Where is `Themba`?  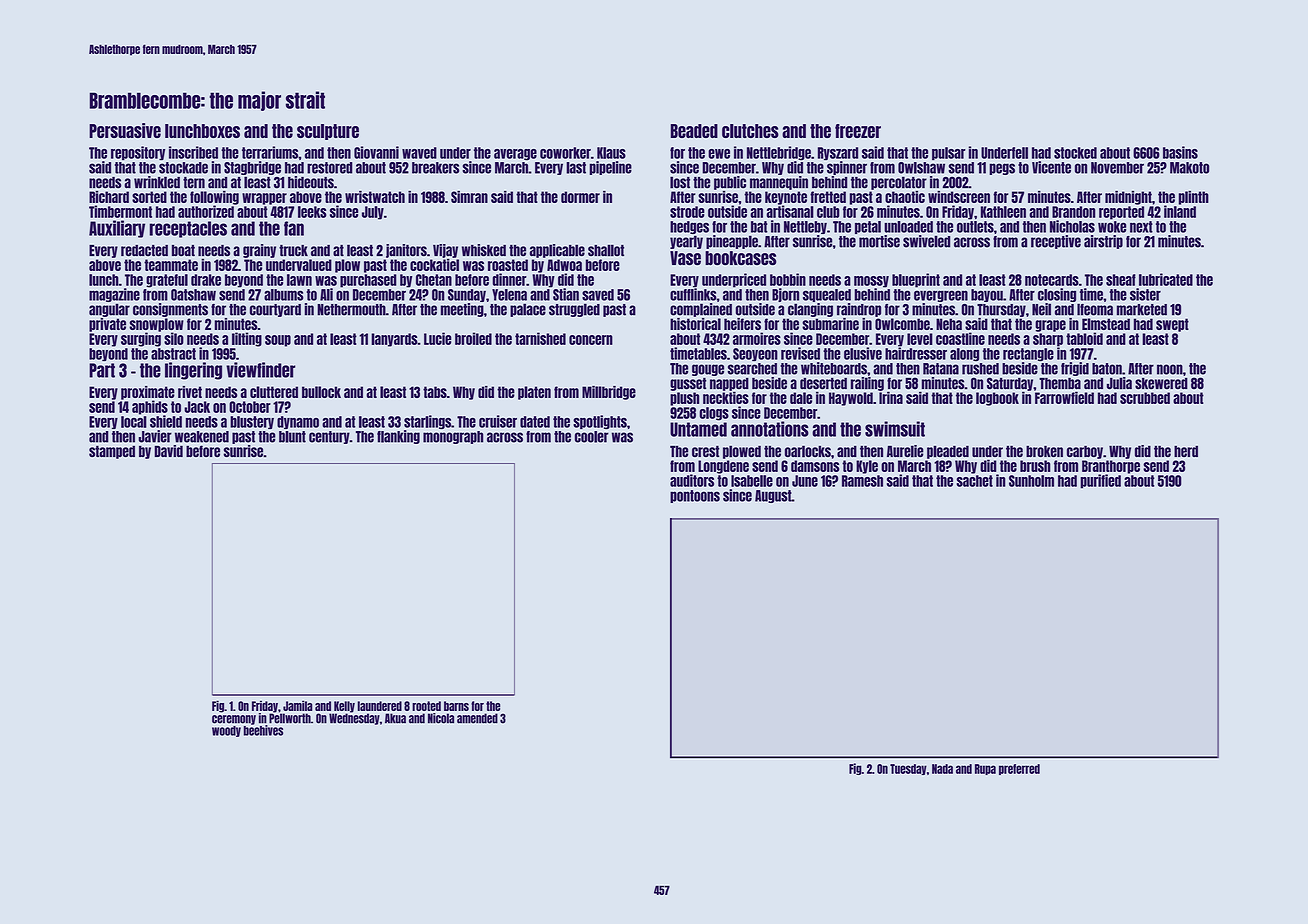 Themba is located at coordinates (1060, 384).
